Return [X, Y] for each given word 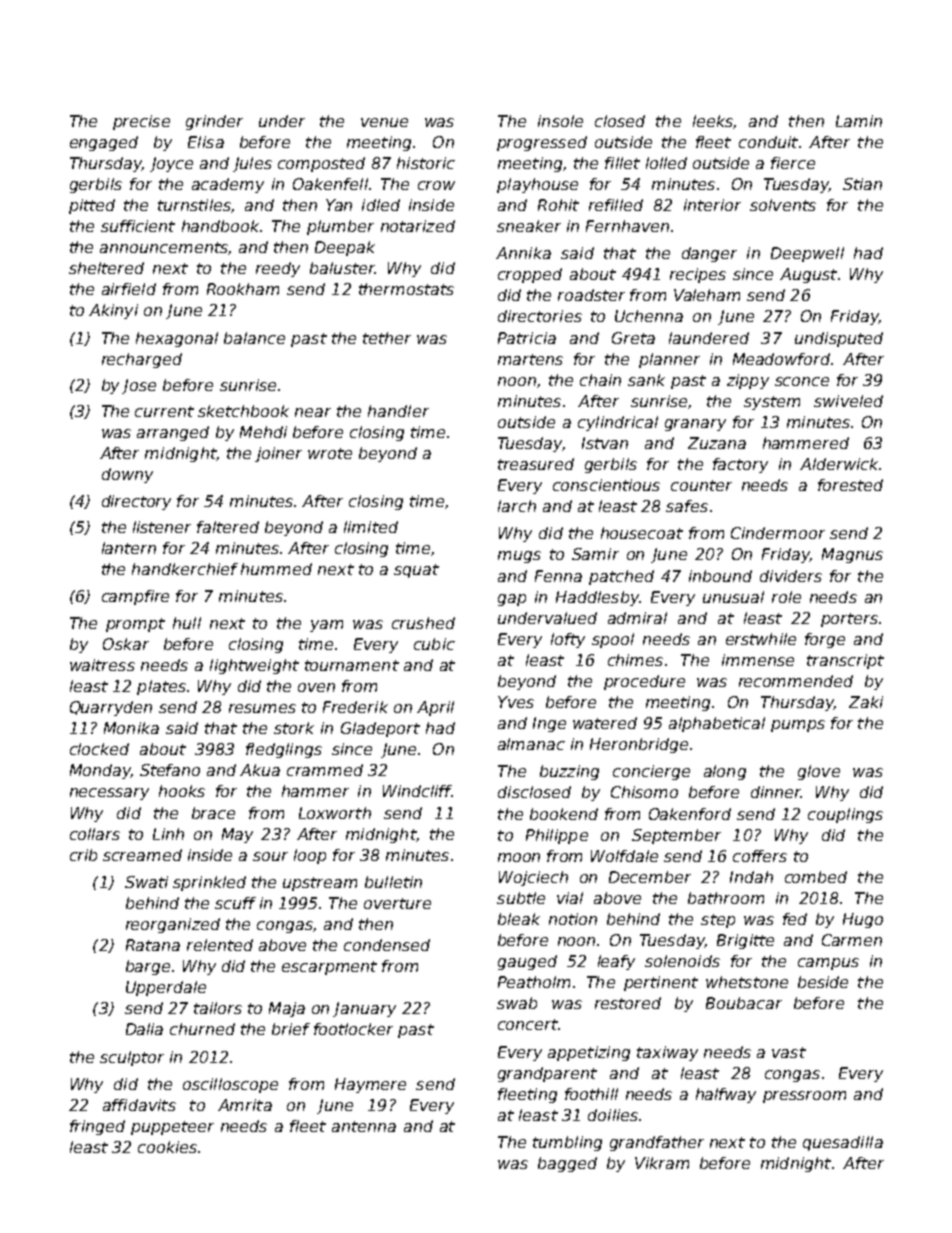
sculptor [132, 1058]
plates [161, 687]
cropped [530, 275]
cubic [434, 644]
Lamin [859, 121]
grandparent [547, 1074]
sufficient [138, 226]
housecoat [642, 533]
